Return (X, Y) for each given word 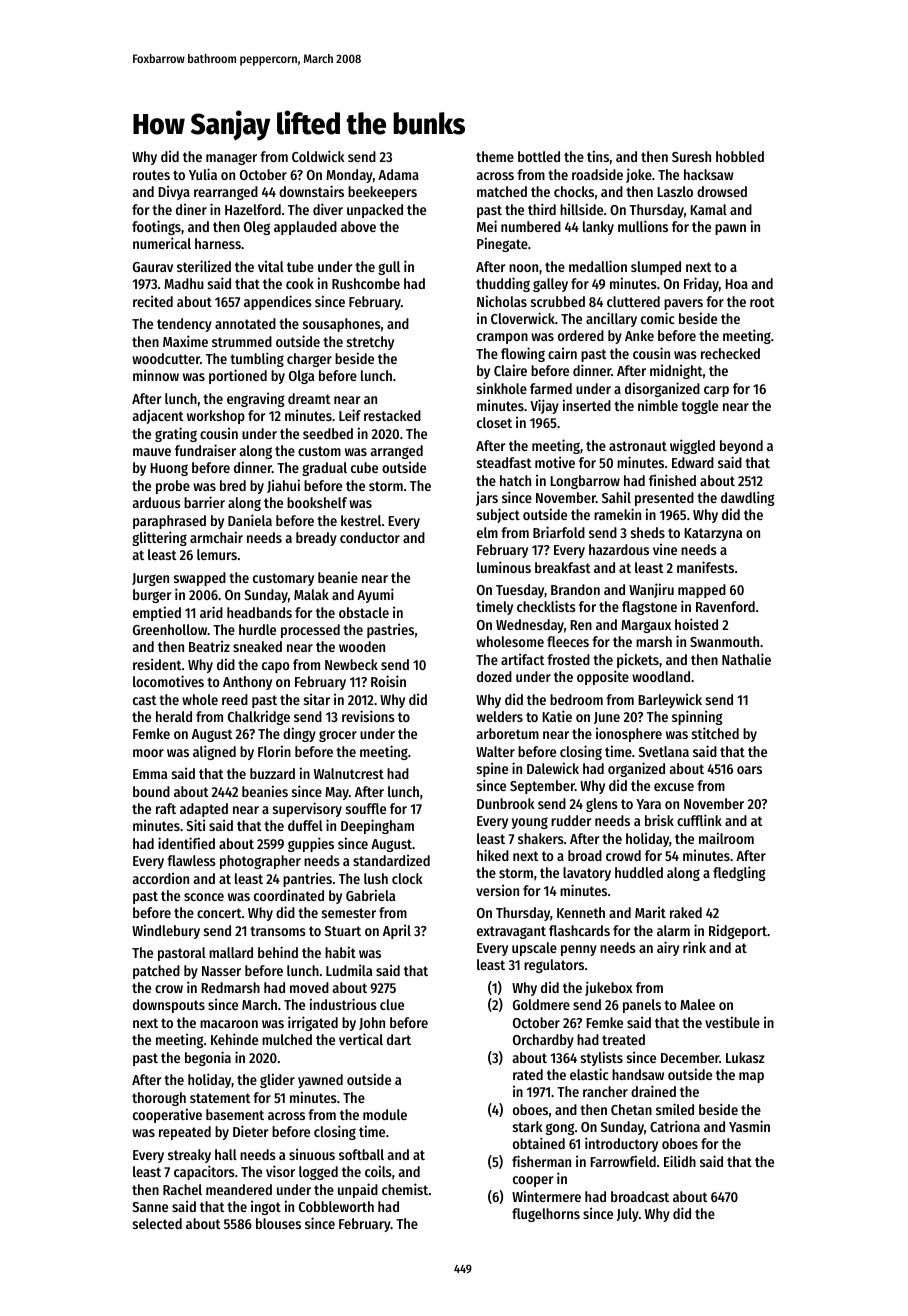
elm (487, 532)
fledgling (739, 873)
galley (550, 285)
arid (211, 612)
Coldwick (318, 156)
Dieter (250, 1131)
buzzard (272, 773)
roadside (597, 174)
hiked (493, 855)
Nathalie (746, 659)
